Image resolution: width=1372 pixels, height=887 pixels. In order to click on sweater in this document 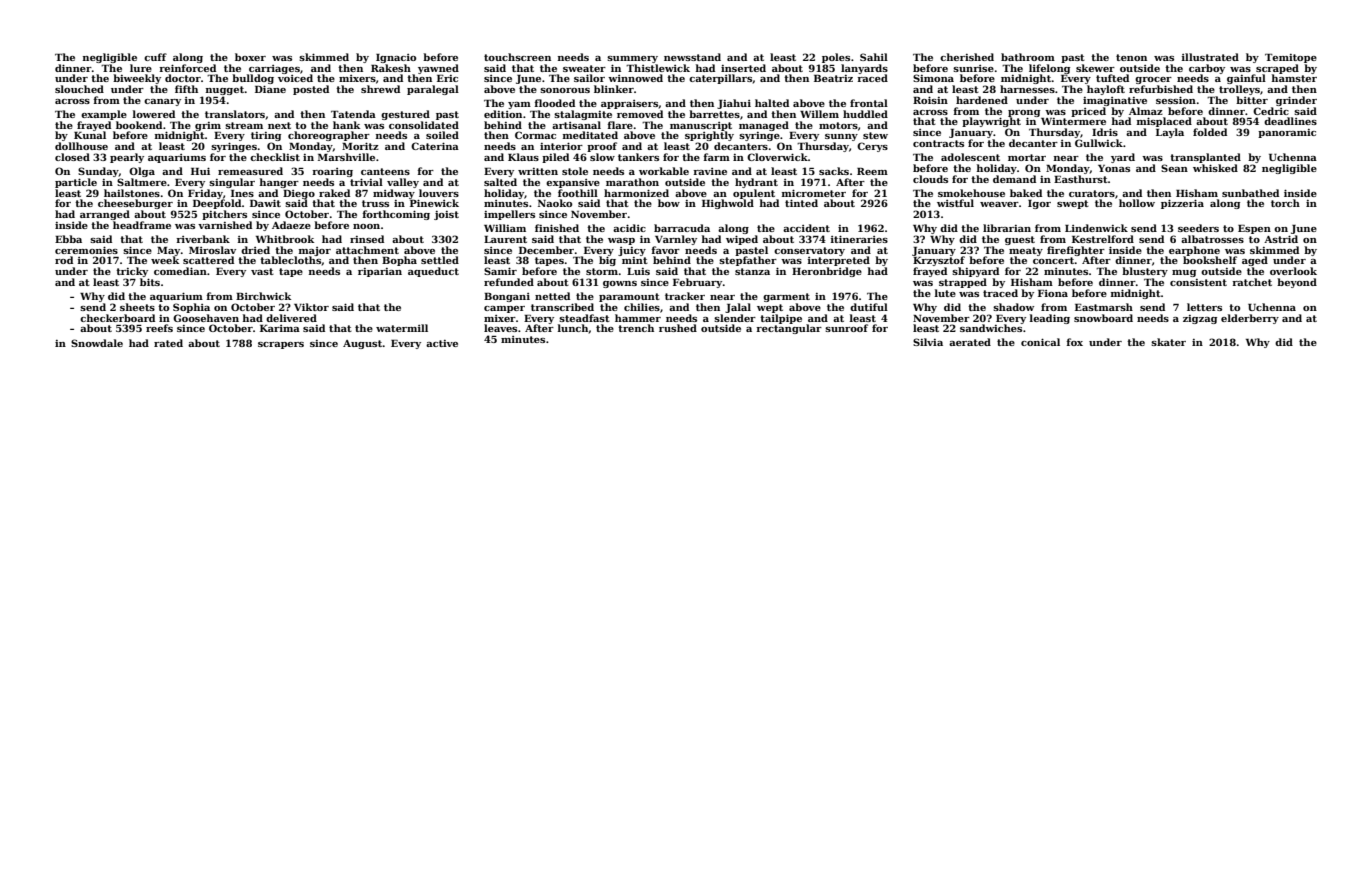, I will do `click(584, 68)`.
